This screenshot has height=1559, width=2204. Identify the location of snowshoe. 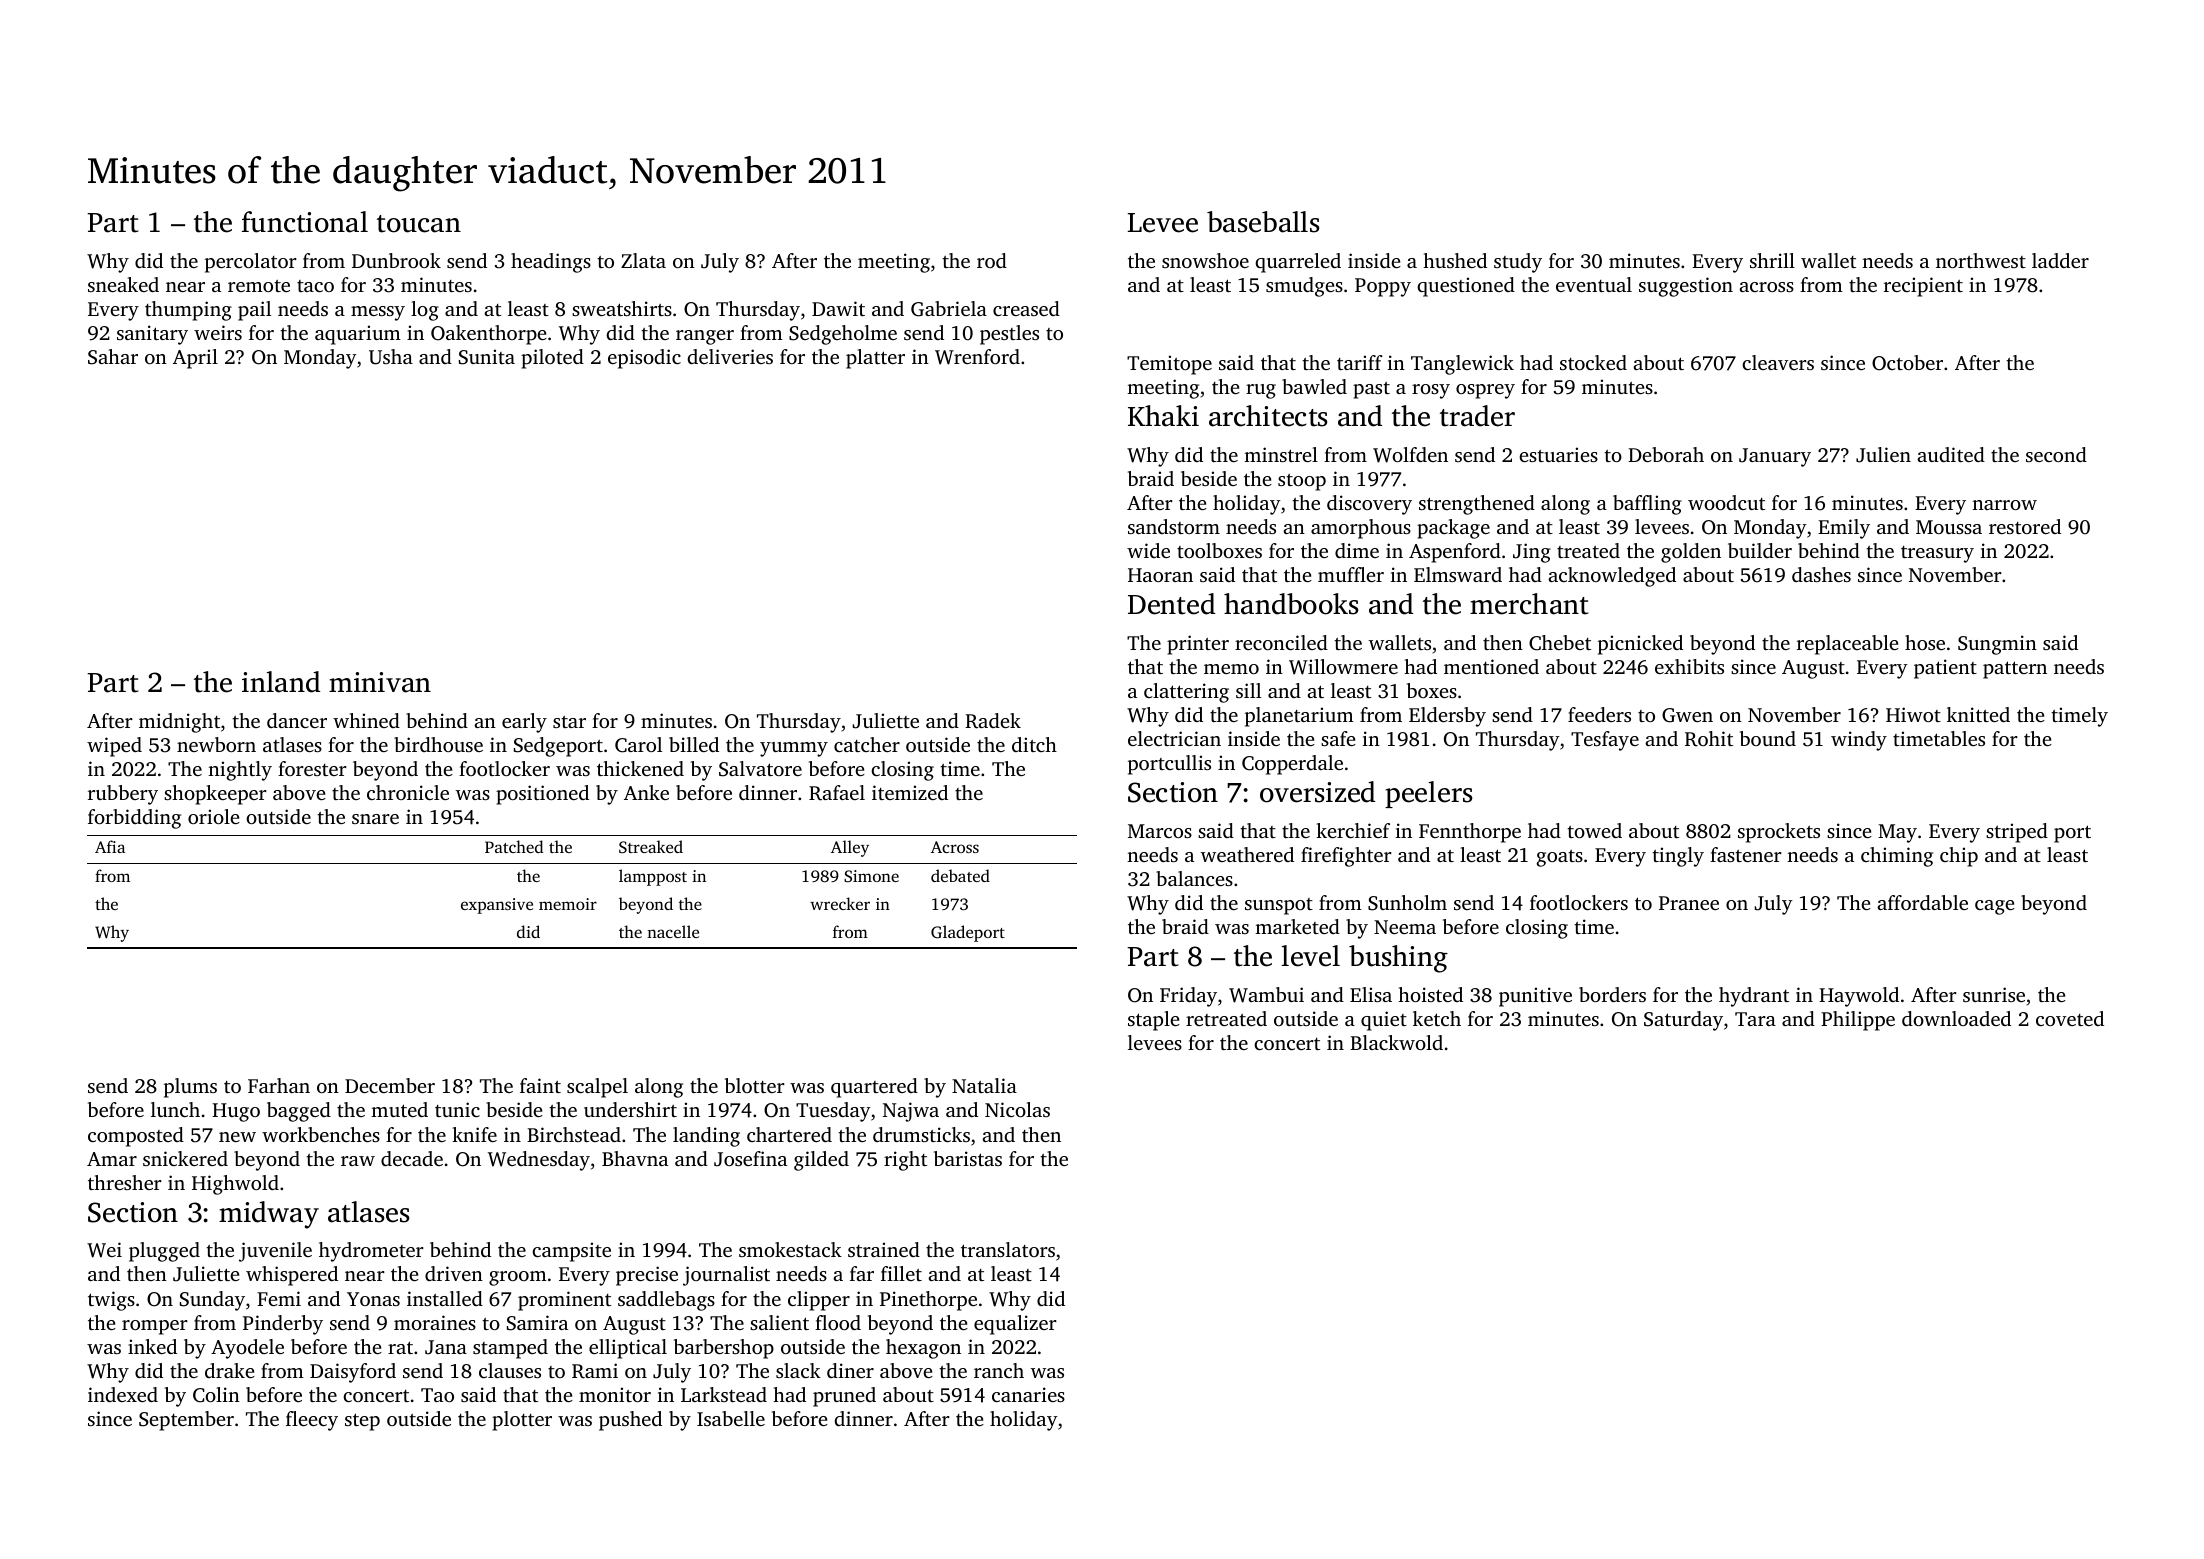
(1205, 260).
